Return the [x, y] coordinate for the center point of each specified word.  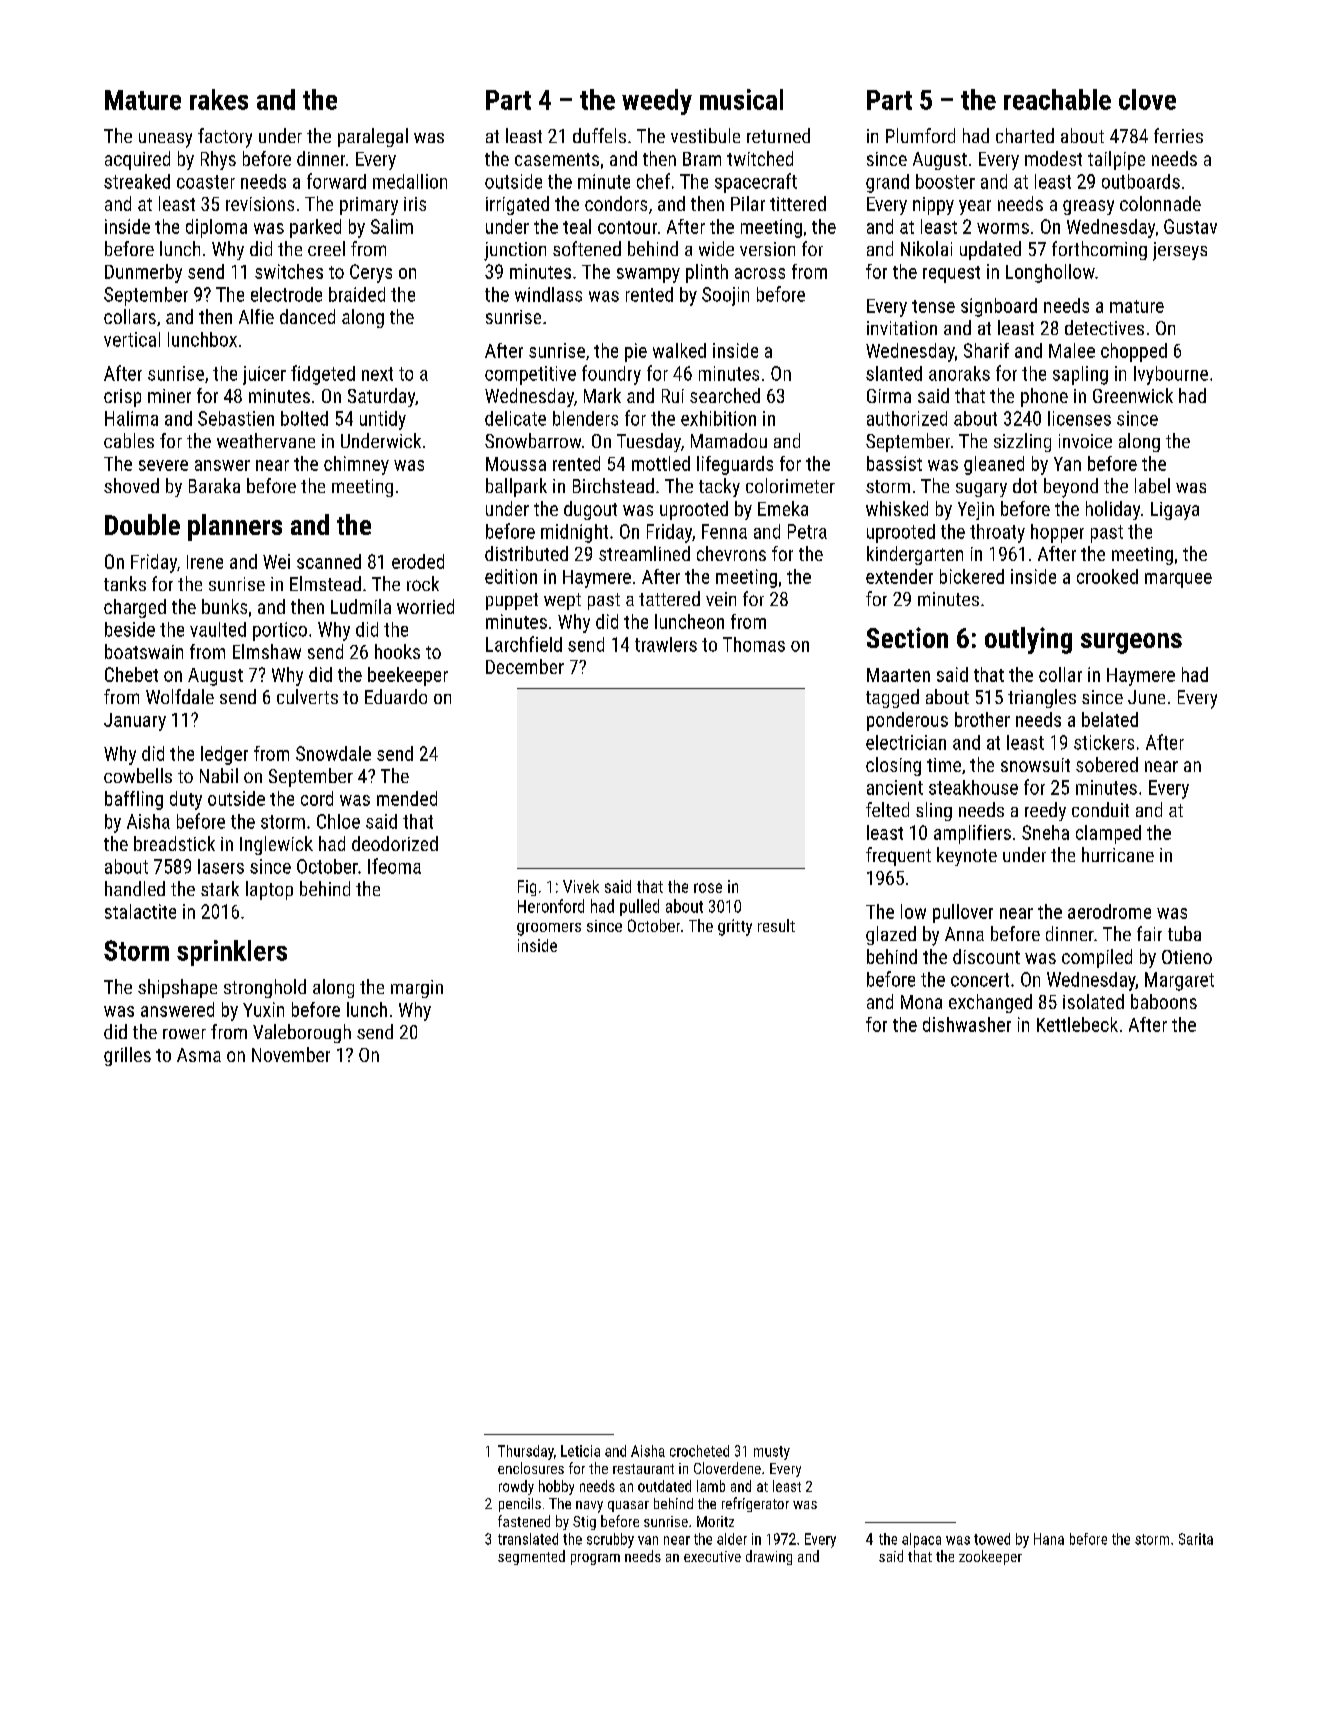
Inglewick [276, 845]
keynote [967, 856]
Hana [1049, 1539]
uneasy [165, 140]
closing [893, 766]
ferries [1178, 135]
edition [511, 576]
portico [280, 631]
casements [557, 159]
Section [907, 637]
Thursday [526, 1452]
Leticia [580, 1451]
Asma [199, 1055]
